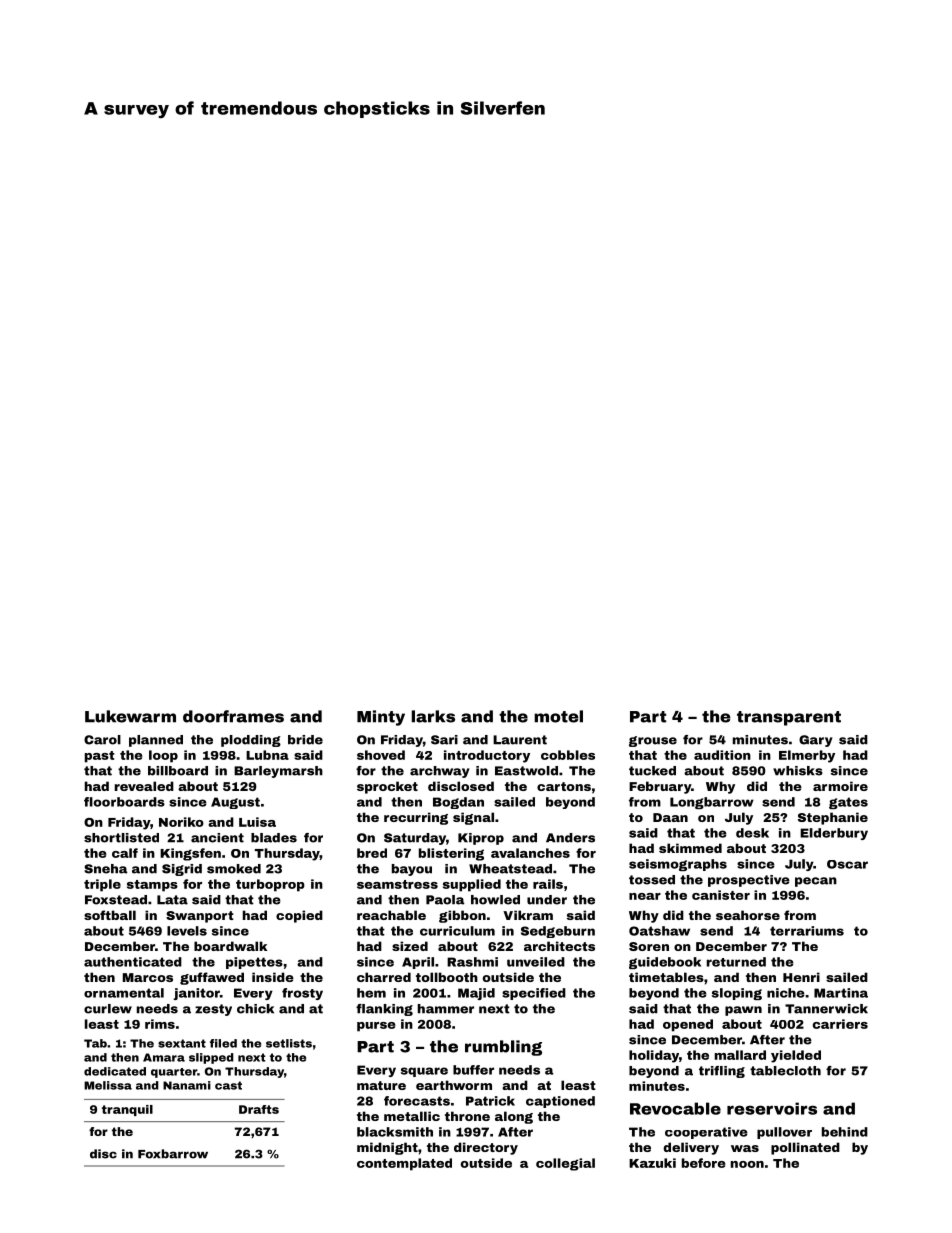  I want to click on revealed, so click(144, 786).
